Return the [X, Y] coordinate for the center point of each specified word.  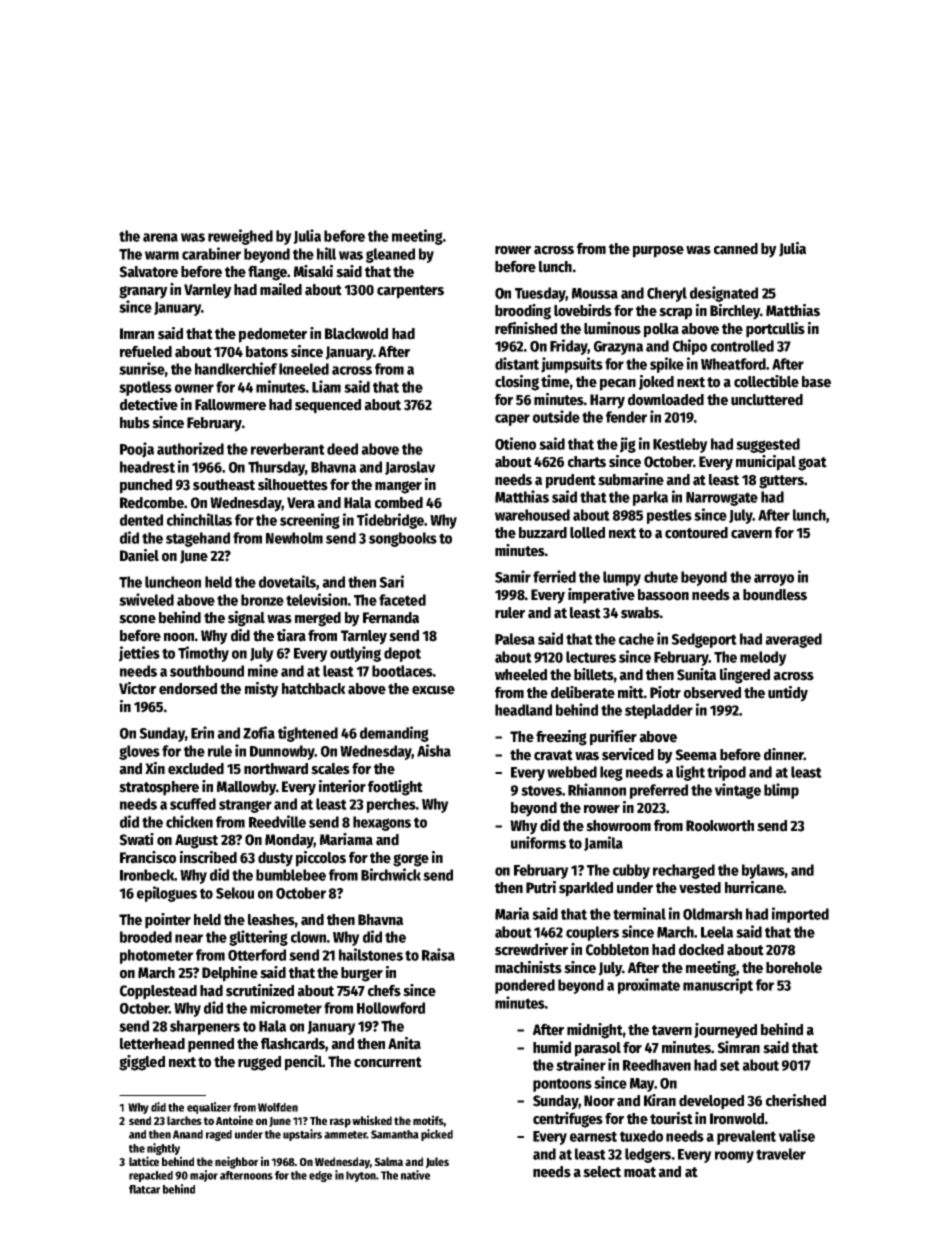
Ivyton [361, 1176]
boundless [775, 595]
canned [736, 249]
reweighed [240, 237]
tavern [672, 1030]
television [316, 599]
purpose [658, 252]
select [602, 1172]
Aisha [434, 750]
